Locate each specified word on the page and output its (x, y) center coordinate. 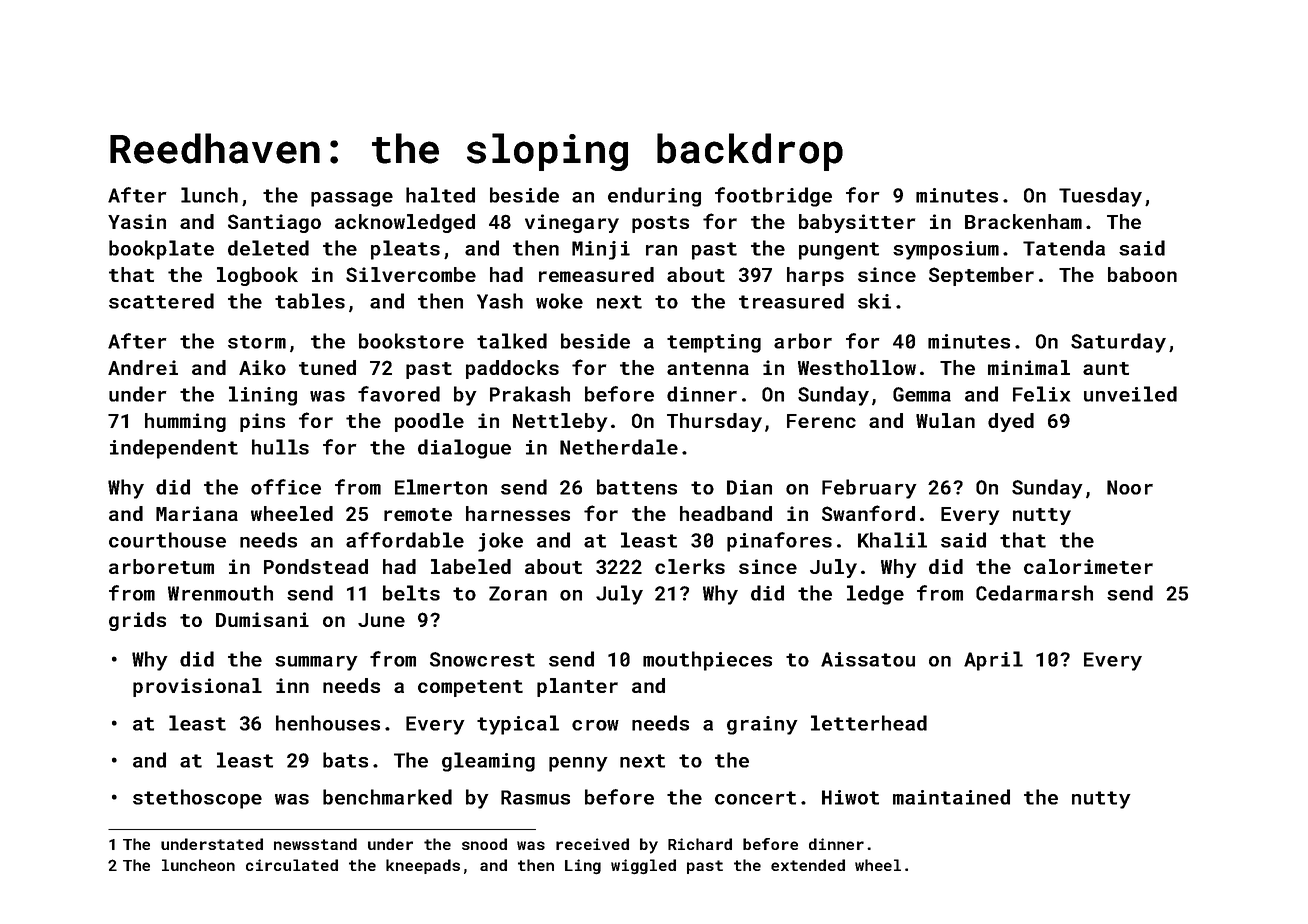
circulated (292, 865)
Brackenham (1023, 221)
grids (137, 621)
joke (500, 542)
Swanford (868, 513)
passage (352, 199)
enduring (654, 197)
